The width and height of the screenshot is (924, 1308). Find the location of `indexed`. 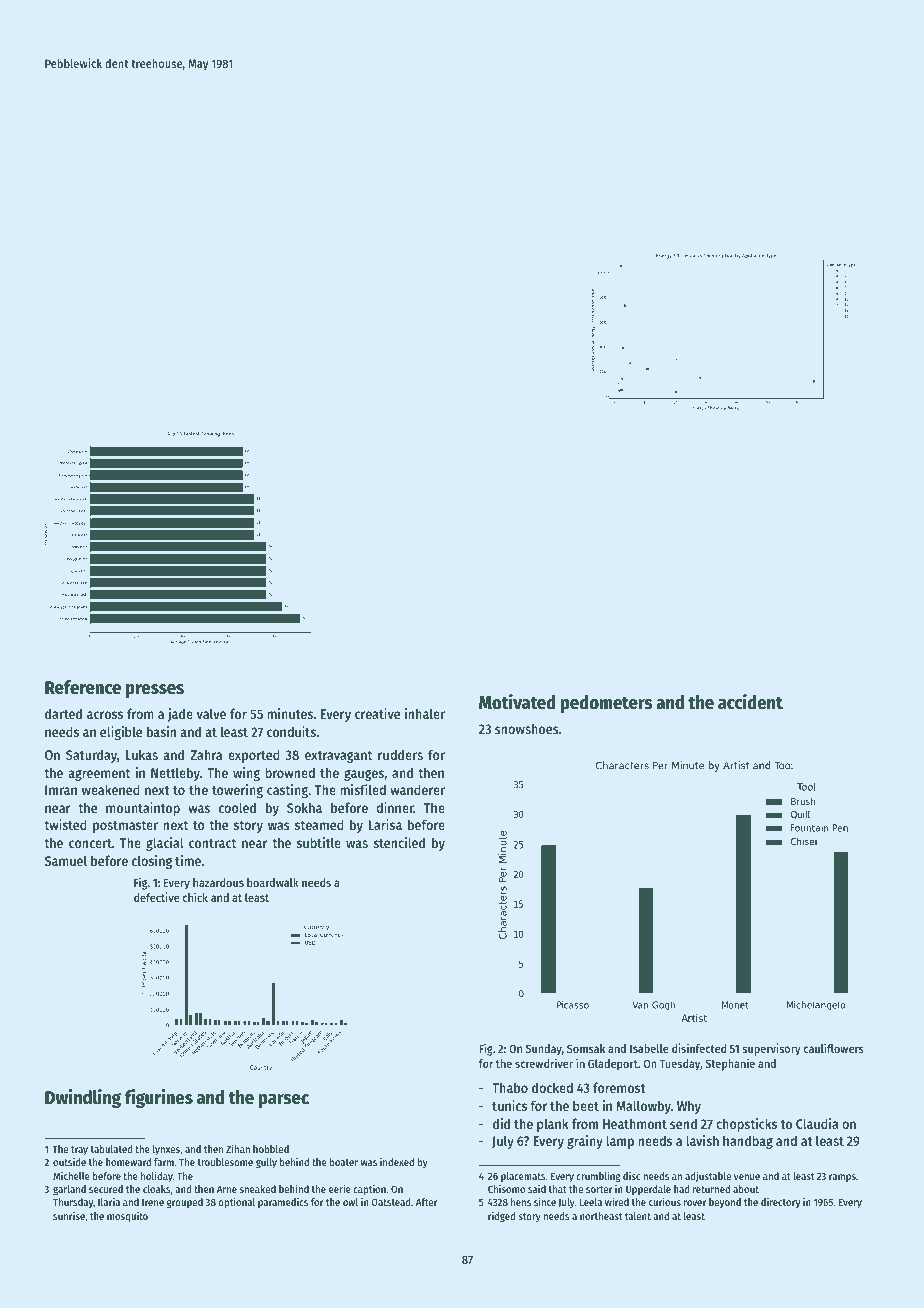

indexed is located at coordinates (397, 1161).
